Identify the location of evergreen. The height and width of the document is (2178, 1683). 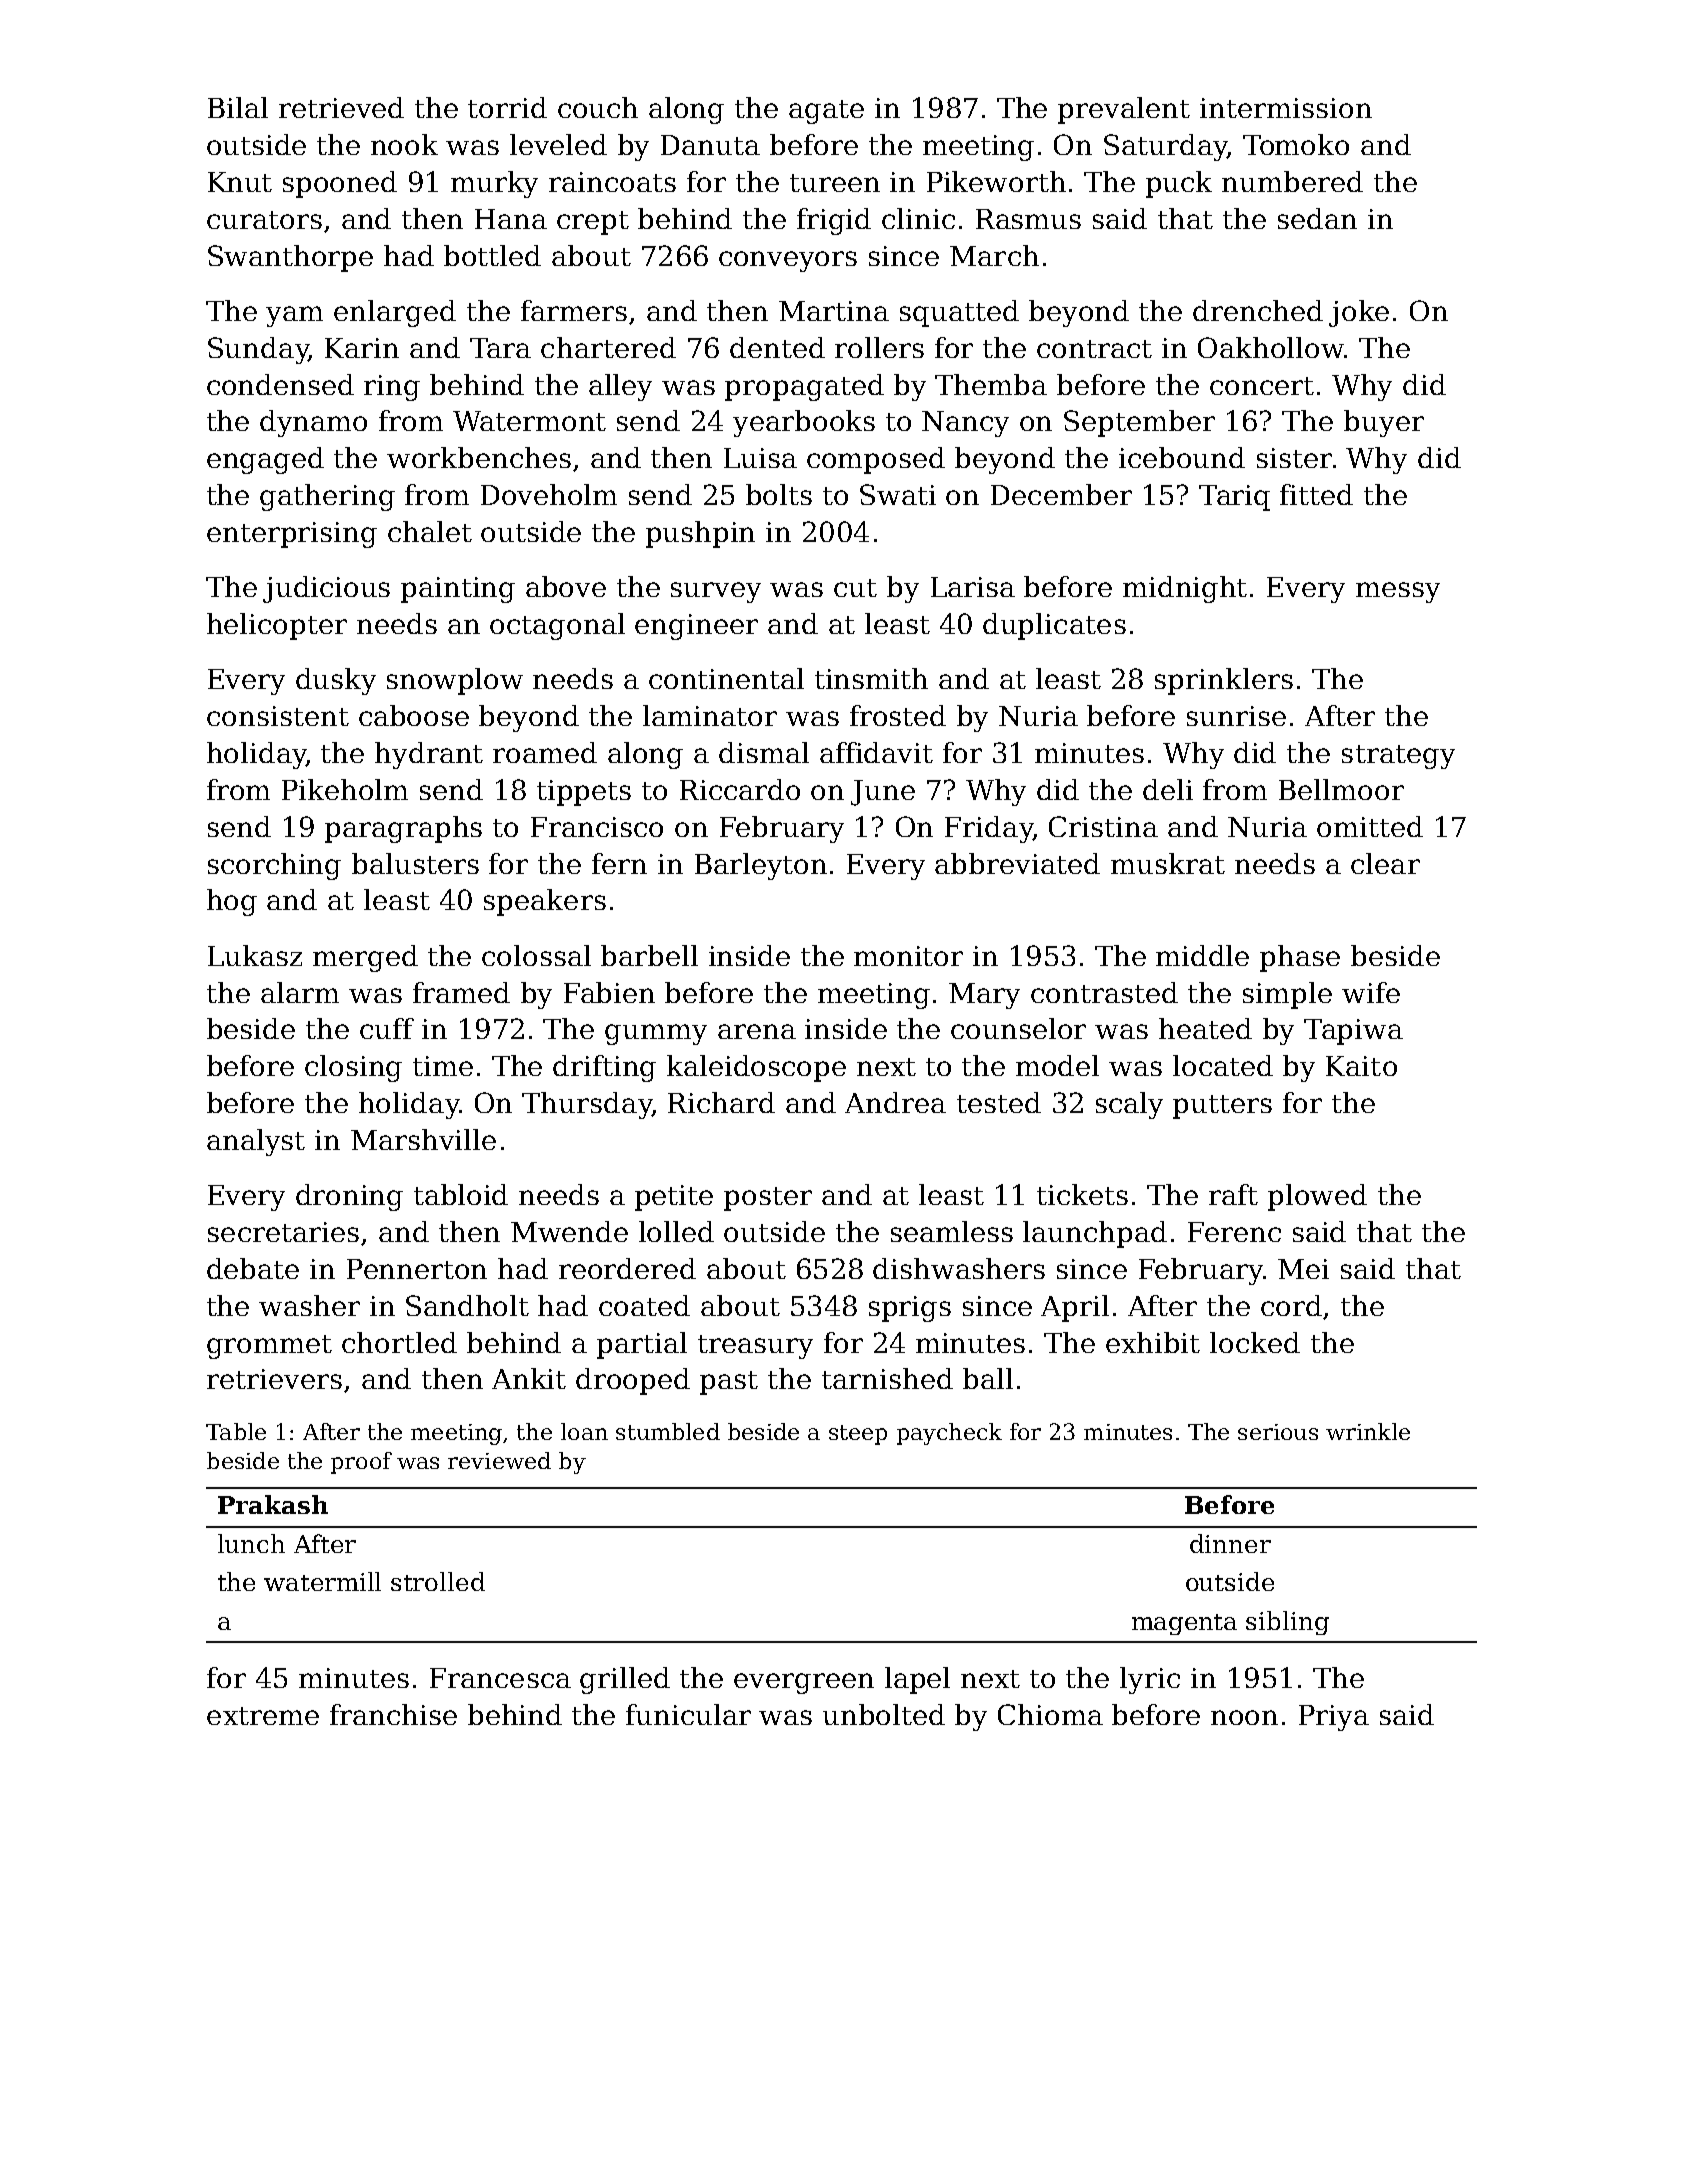
(804, 1683).
